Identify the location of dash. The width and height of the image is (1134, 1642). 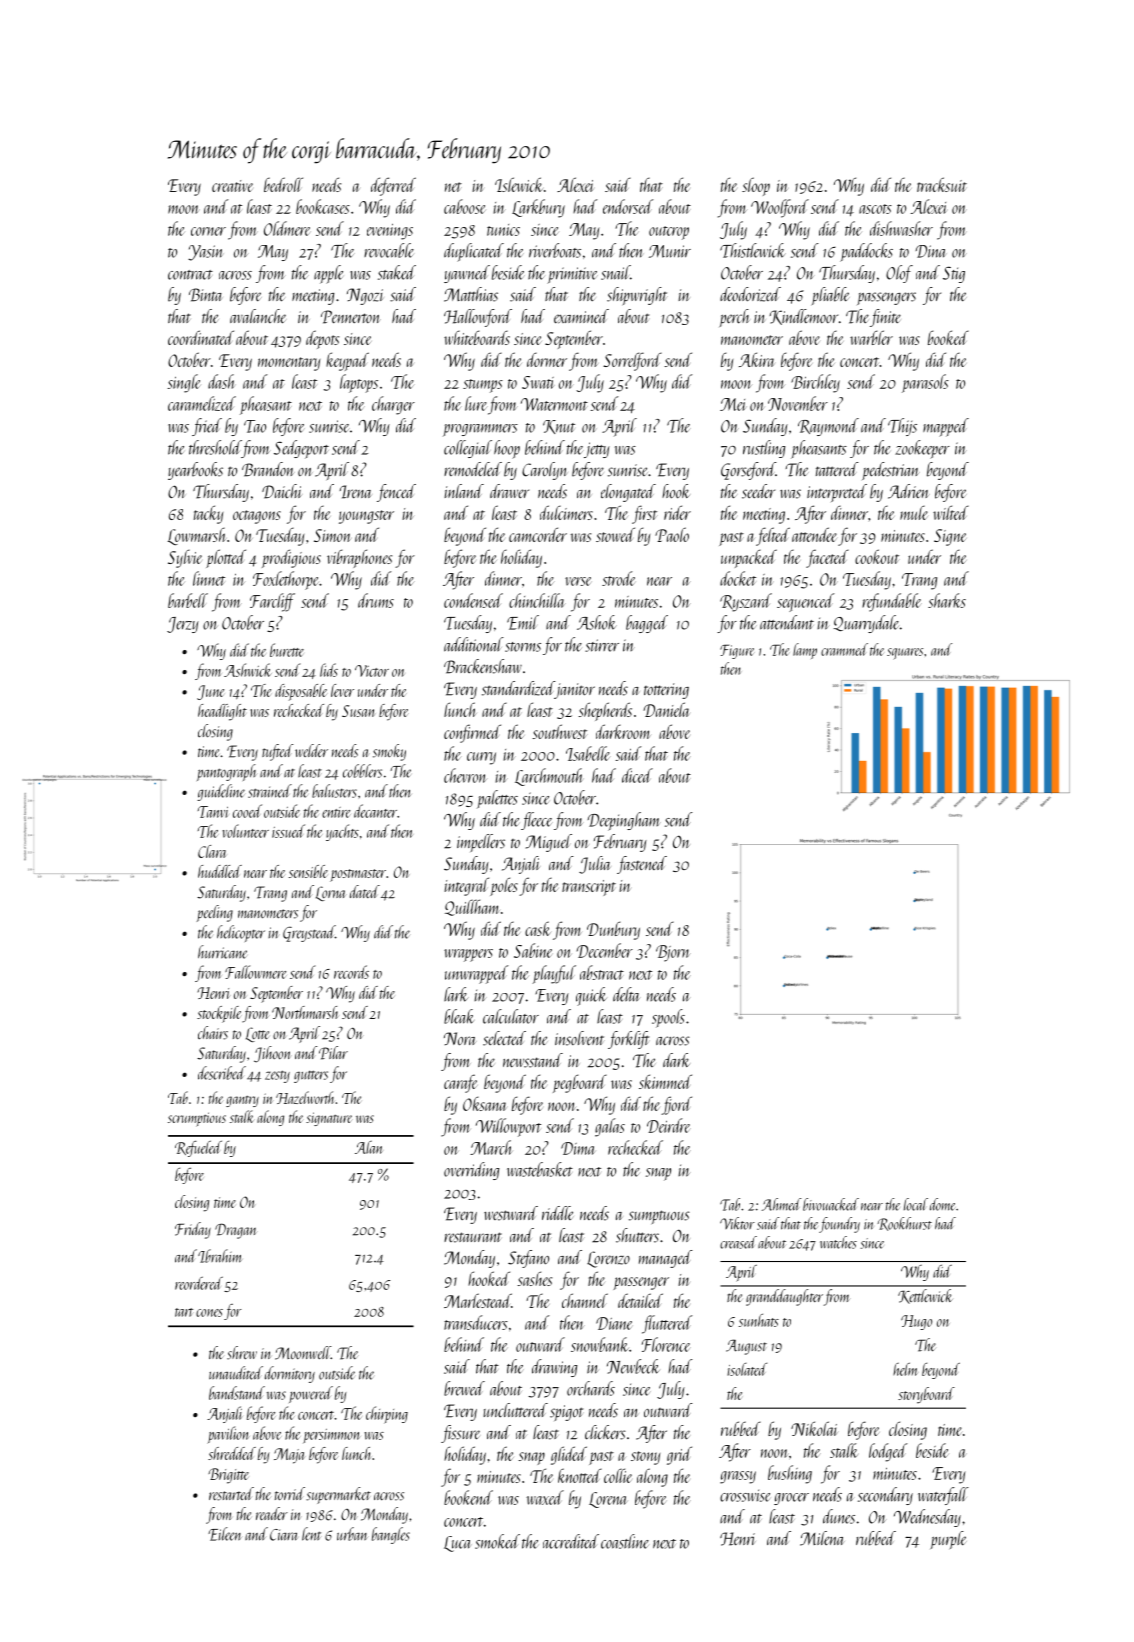
(221, 381).
